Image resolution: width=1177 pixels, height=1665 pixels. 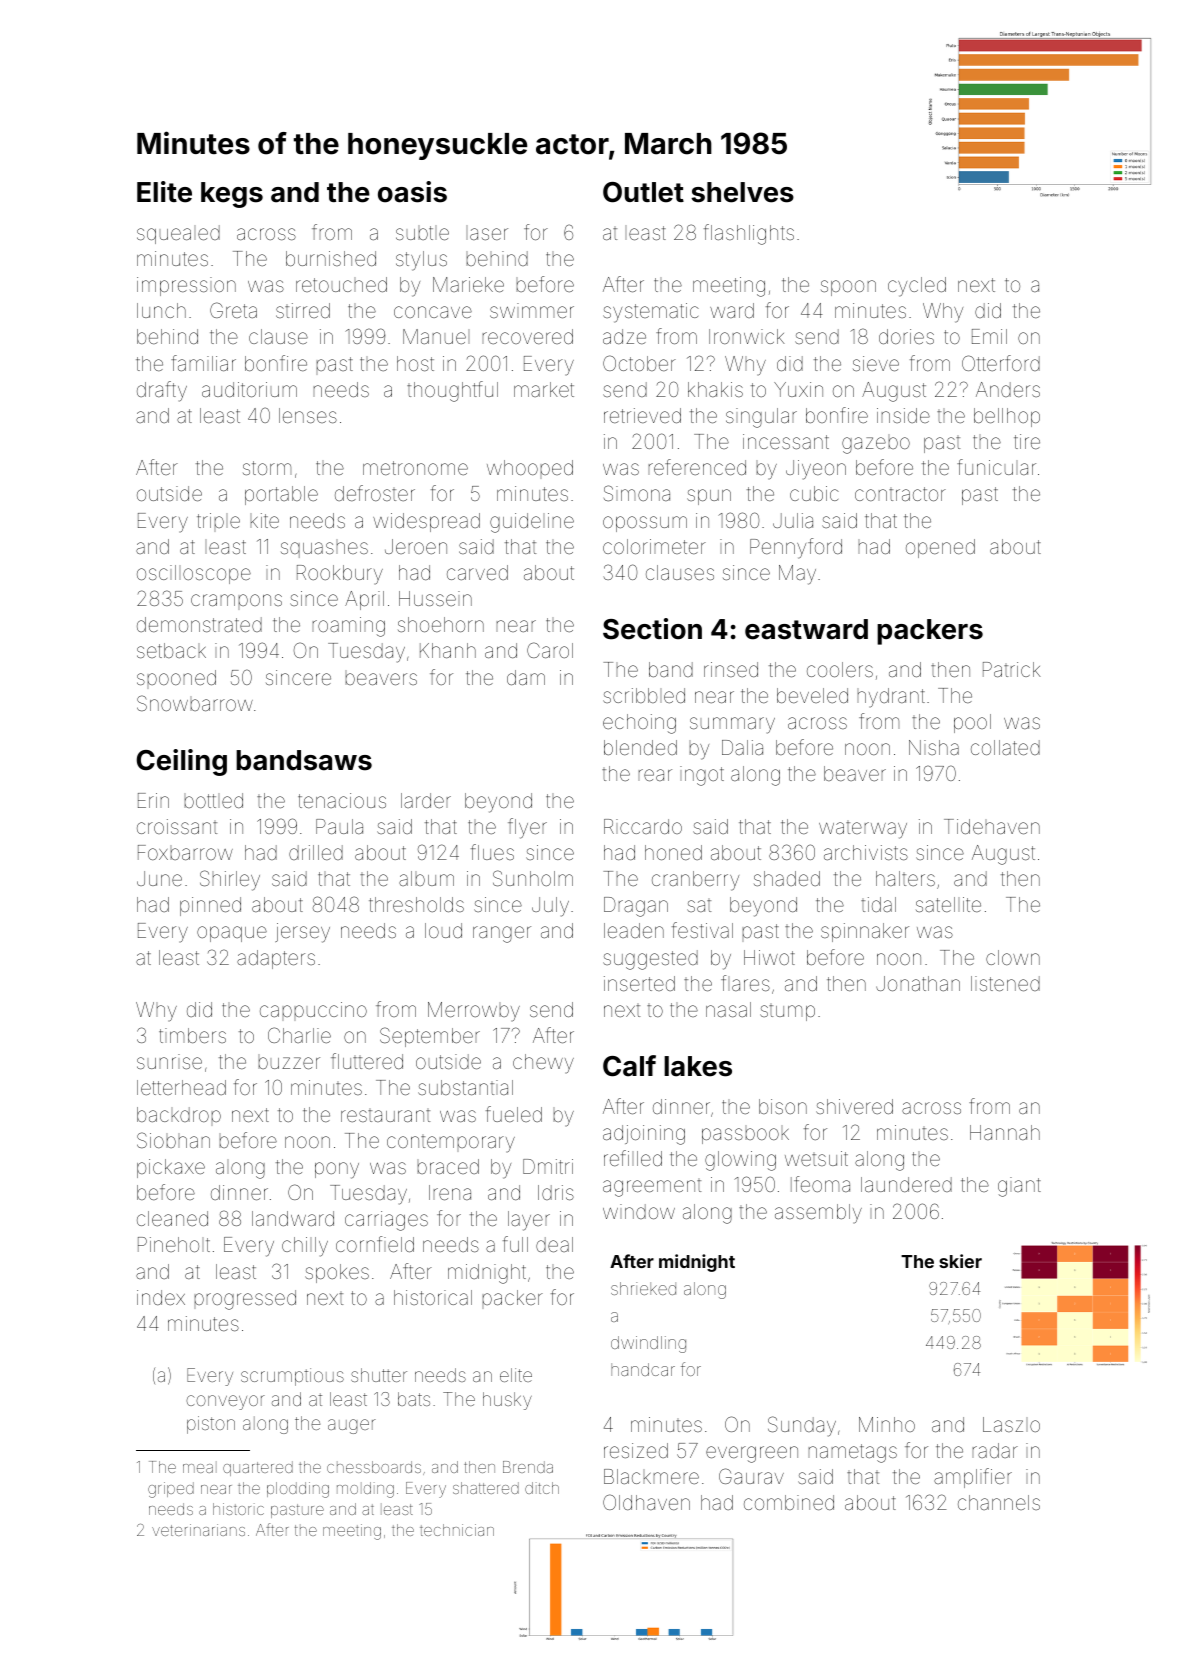 I want to click on Oldhaven, so click(x=646, y=1502).
